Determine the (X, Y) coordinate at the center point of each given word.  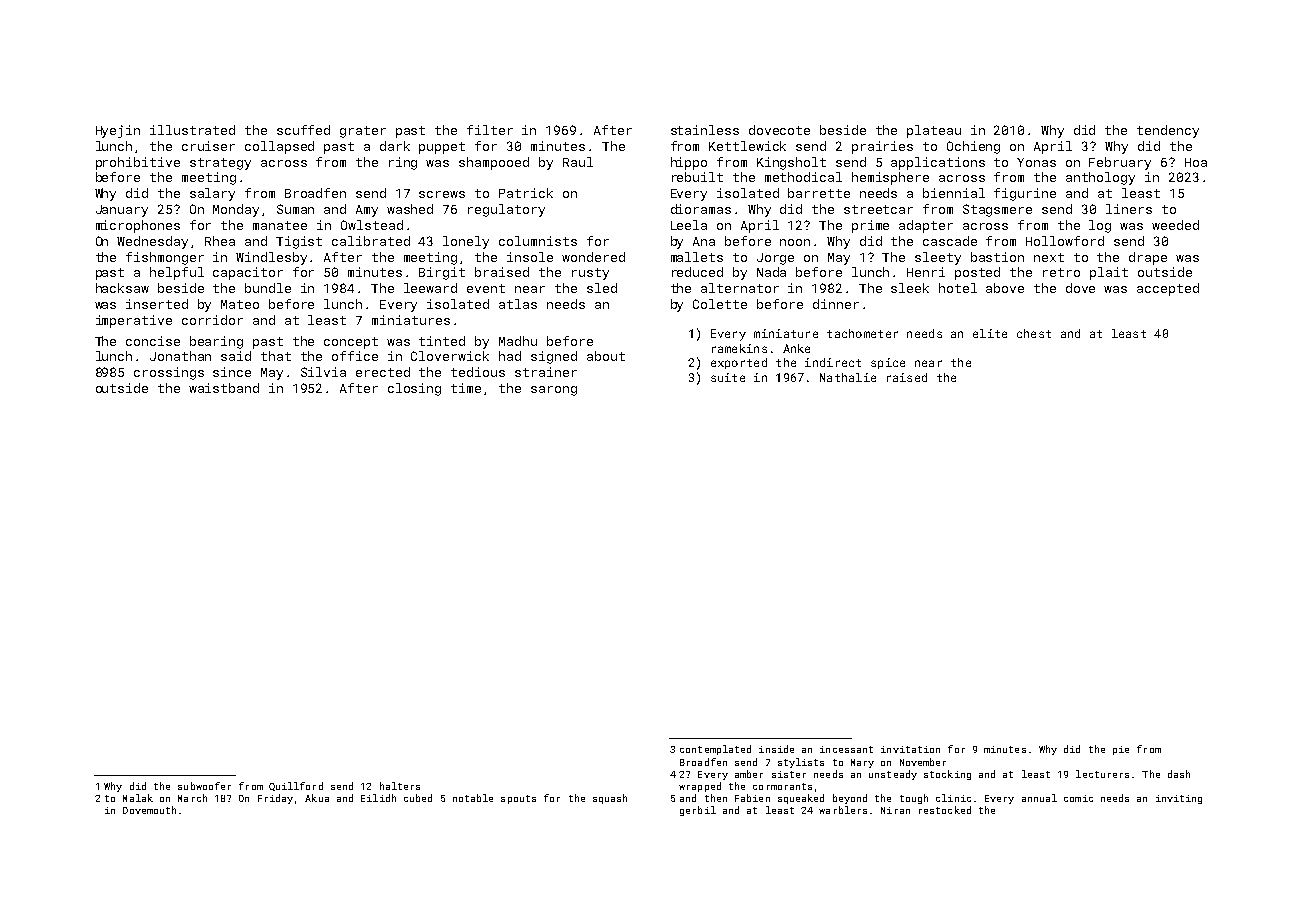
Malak (138, 798)
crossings (169, 373)
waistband (224, 388)
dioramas (701, 209)
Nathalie (848, 377)
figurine (1025, 194)
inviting (1179, 799)
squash (610, 799)
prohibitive (138, 163)
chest (1034, 333)
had (510, 356)
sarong (554, 391)
